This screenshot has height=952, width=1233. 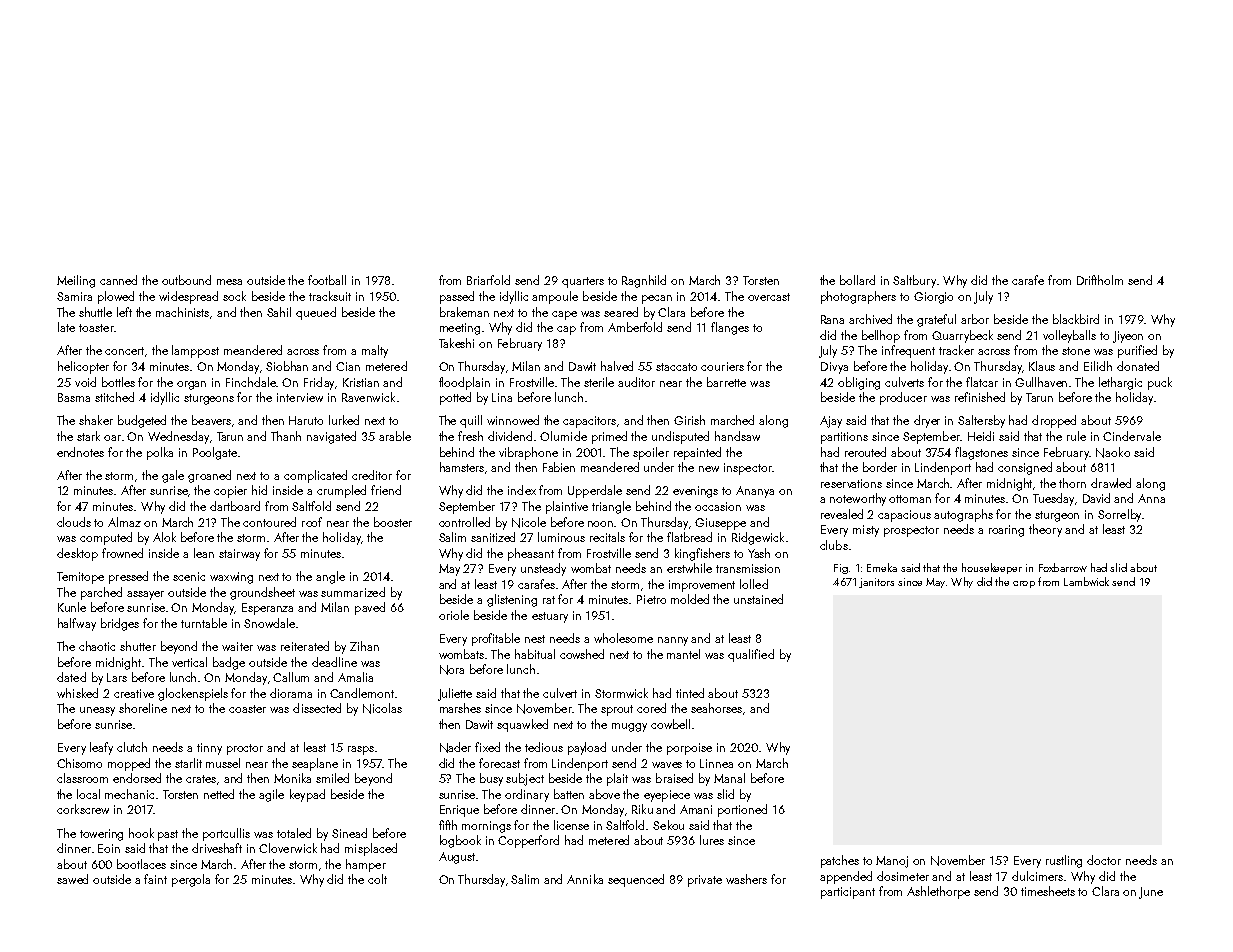 What do you see at coordinates (491, 779) in the screenshot?
I see `busy` at bounding box center [491, 779].
